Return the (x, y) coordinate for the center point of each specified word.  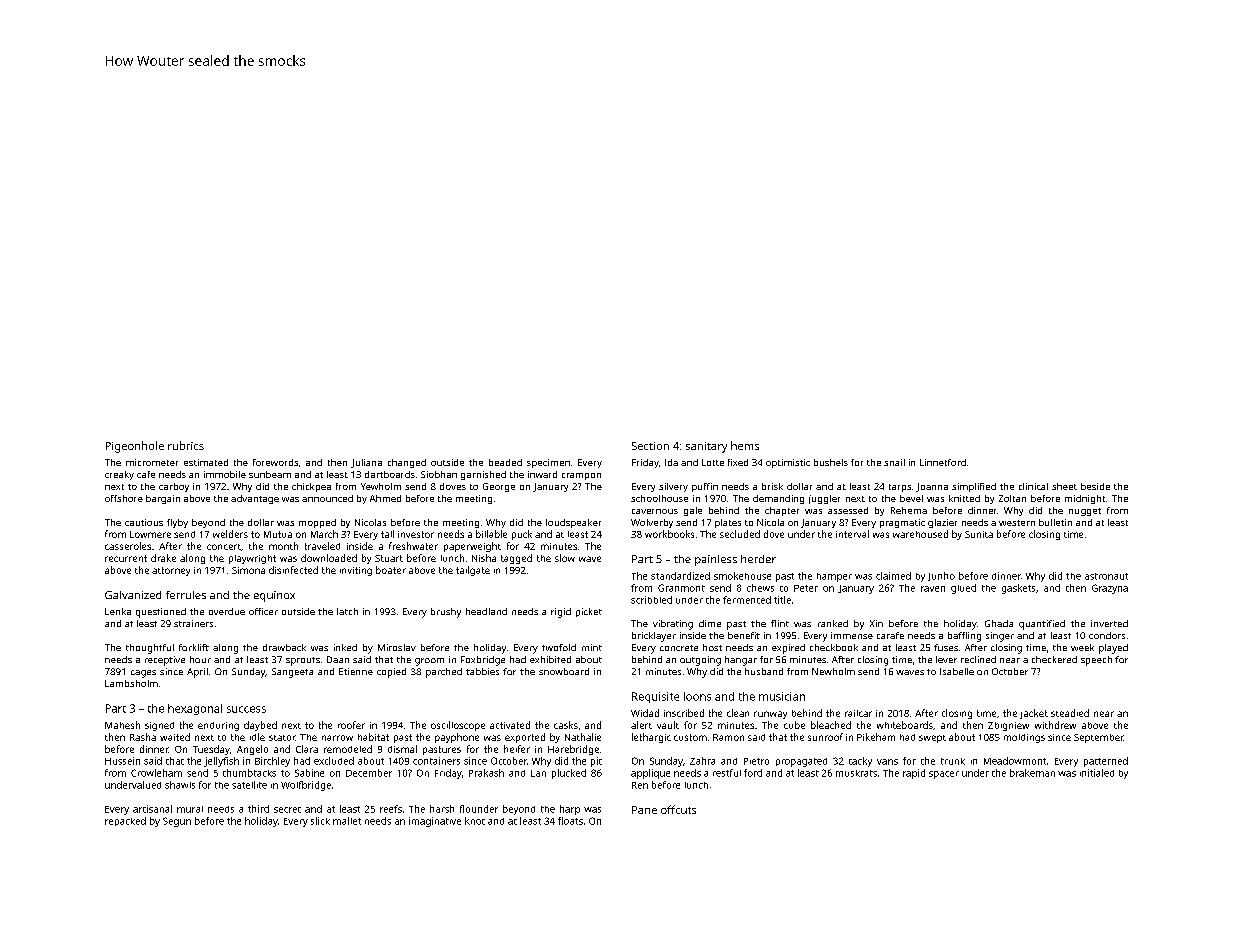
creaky (119, 475)
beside (1095, 486)
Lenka (118, 611)
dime (710, 623)
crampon (581, 476)
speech (1096, 661)
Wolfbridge (306, 786)
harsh (442, 809)
